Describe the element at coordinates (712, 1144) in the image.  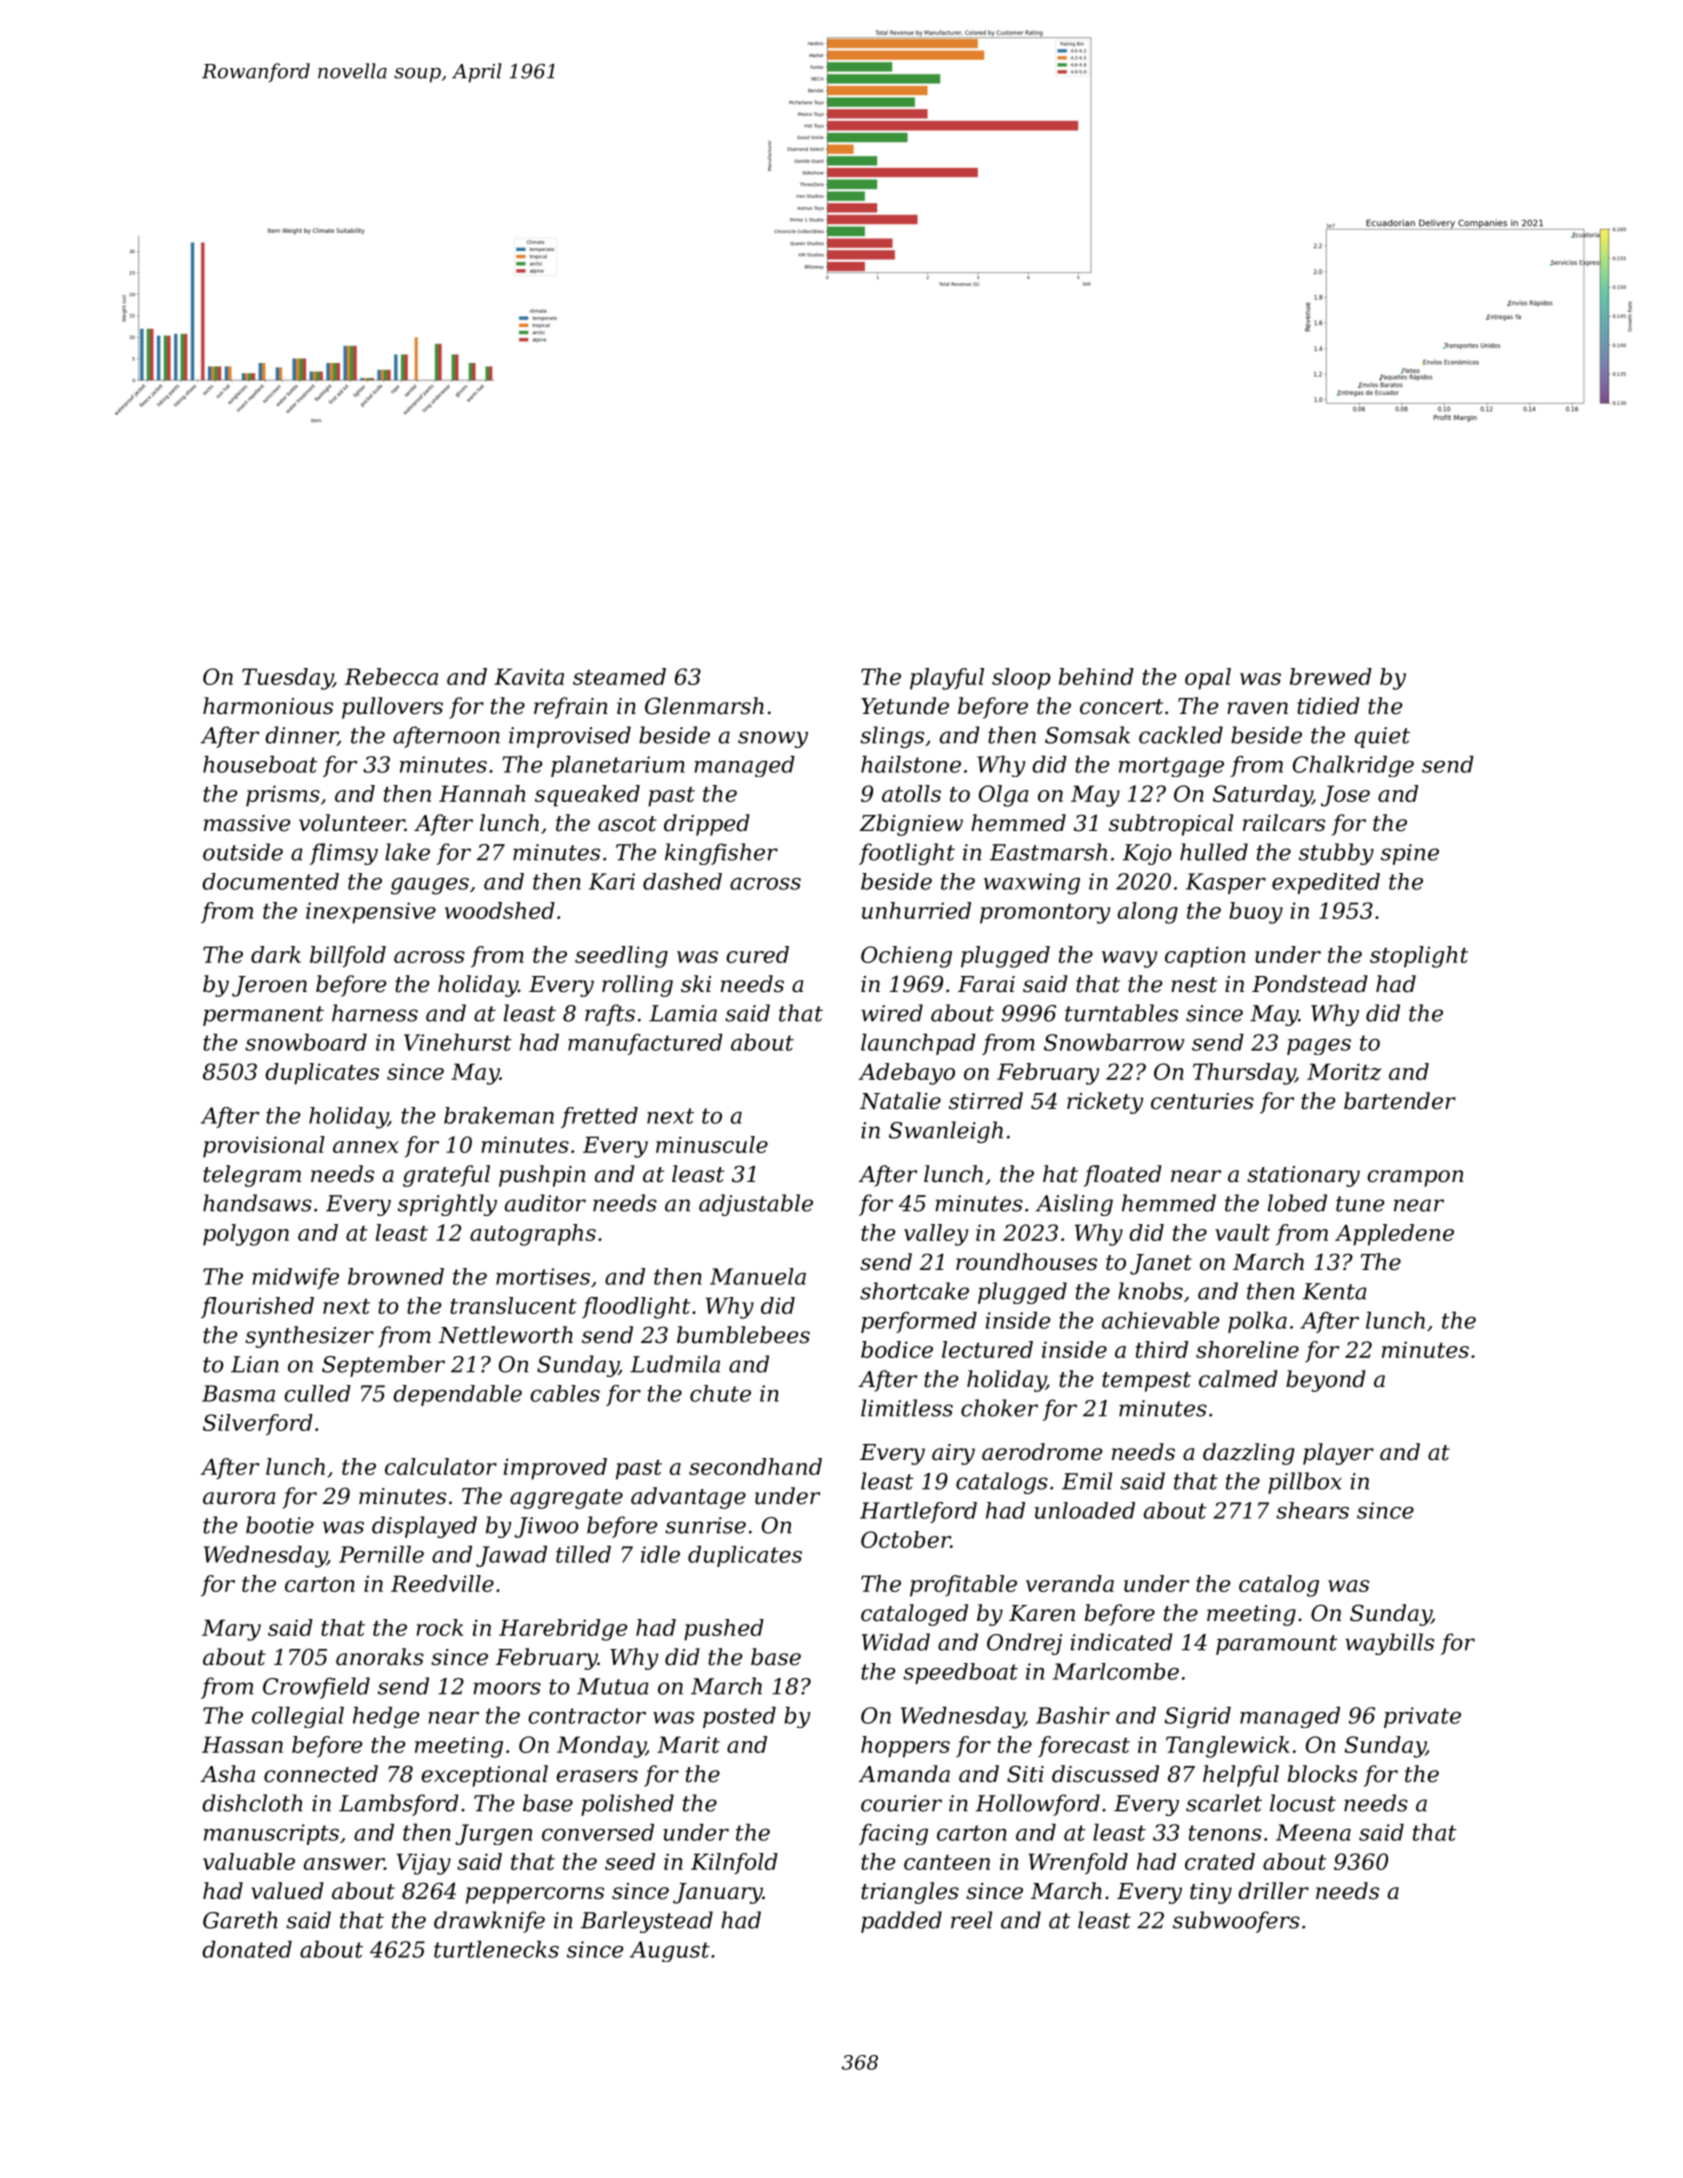
I see `minuscule` at that location.
